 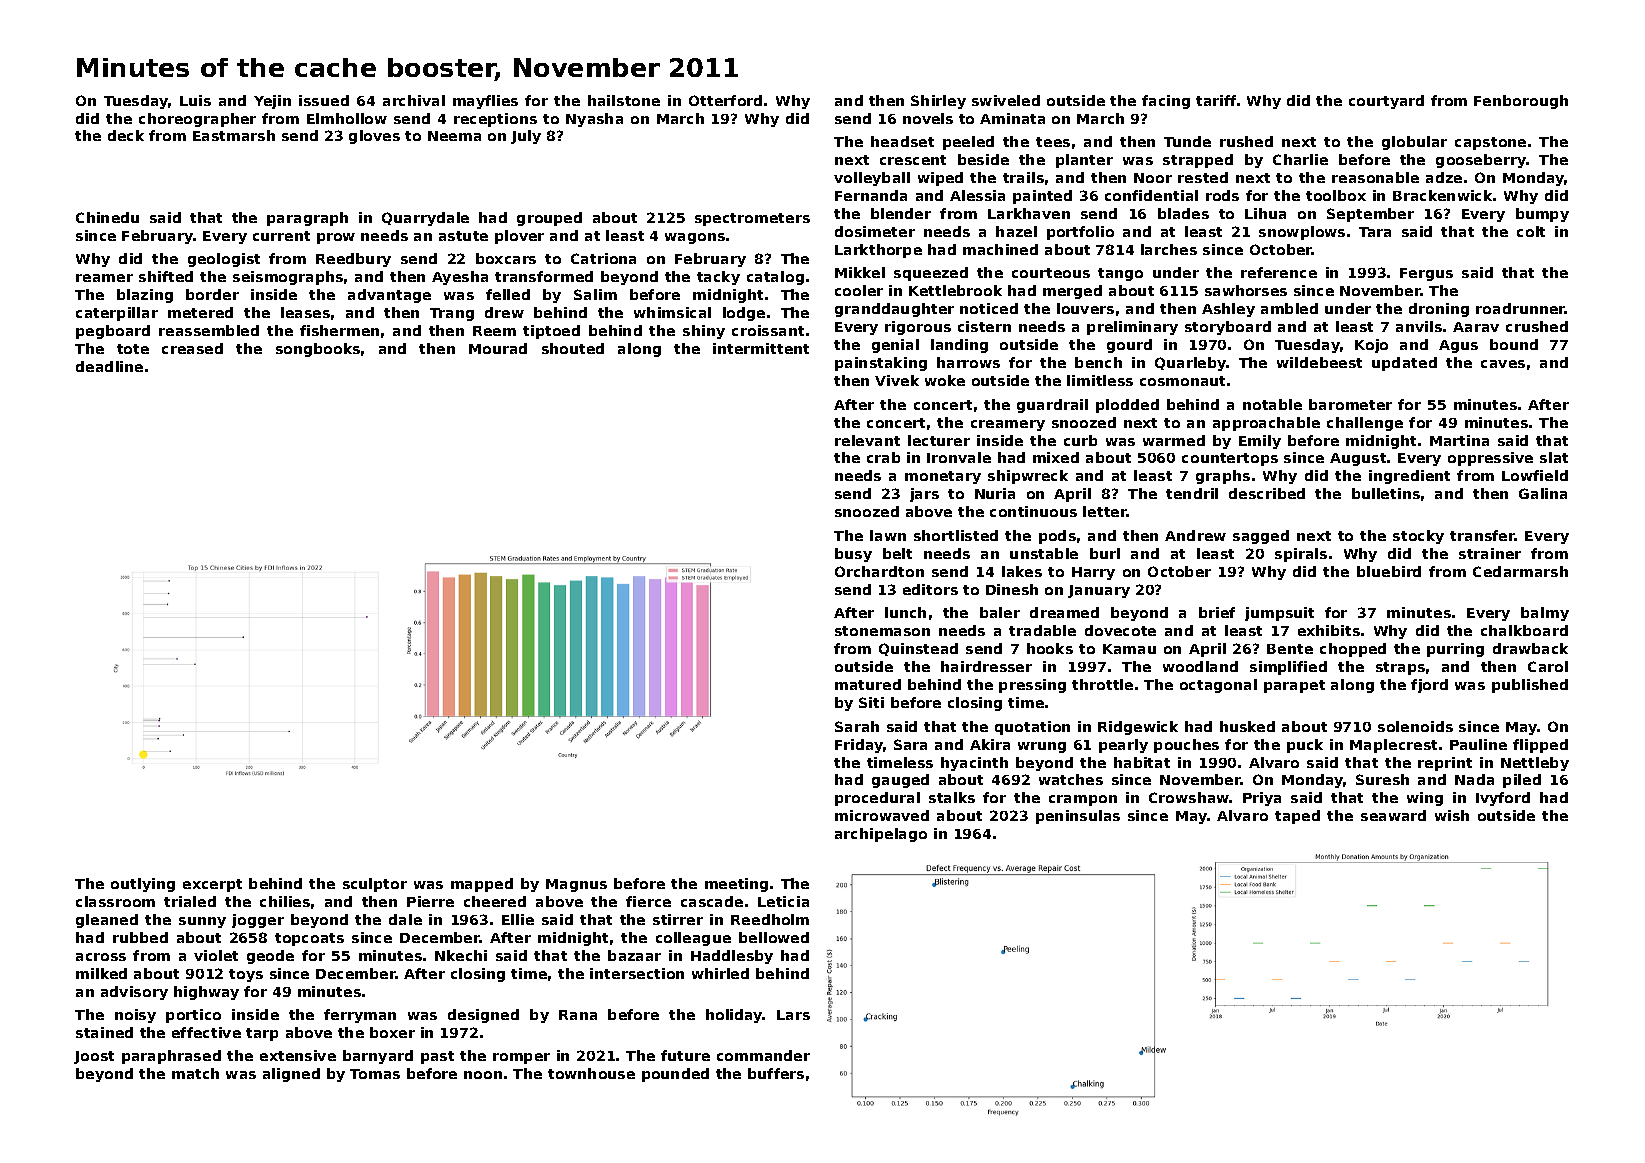 I want to click on archipelago, so click(x=881, y=835).
